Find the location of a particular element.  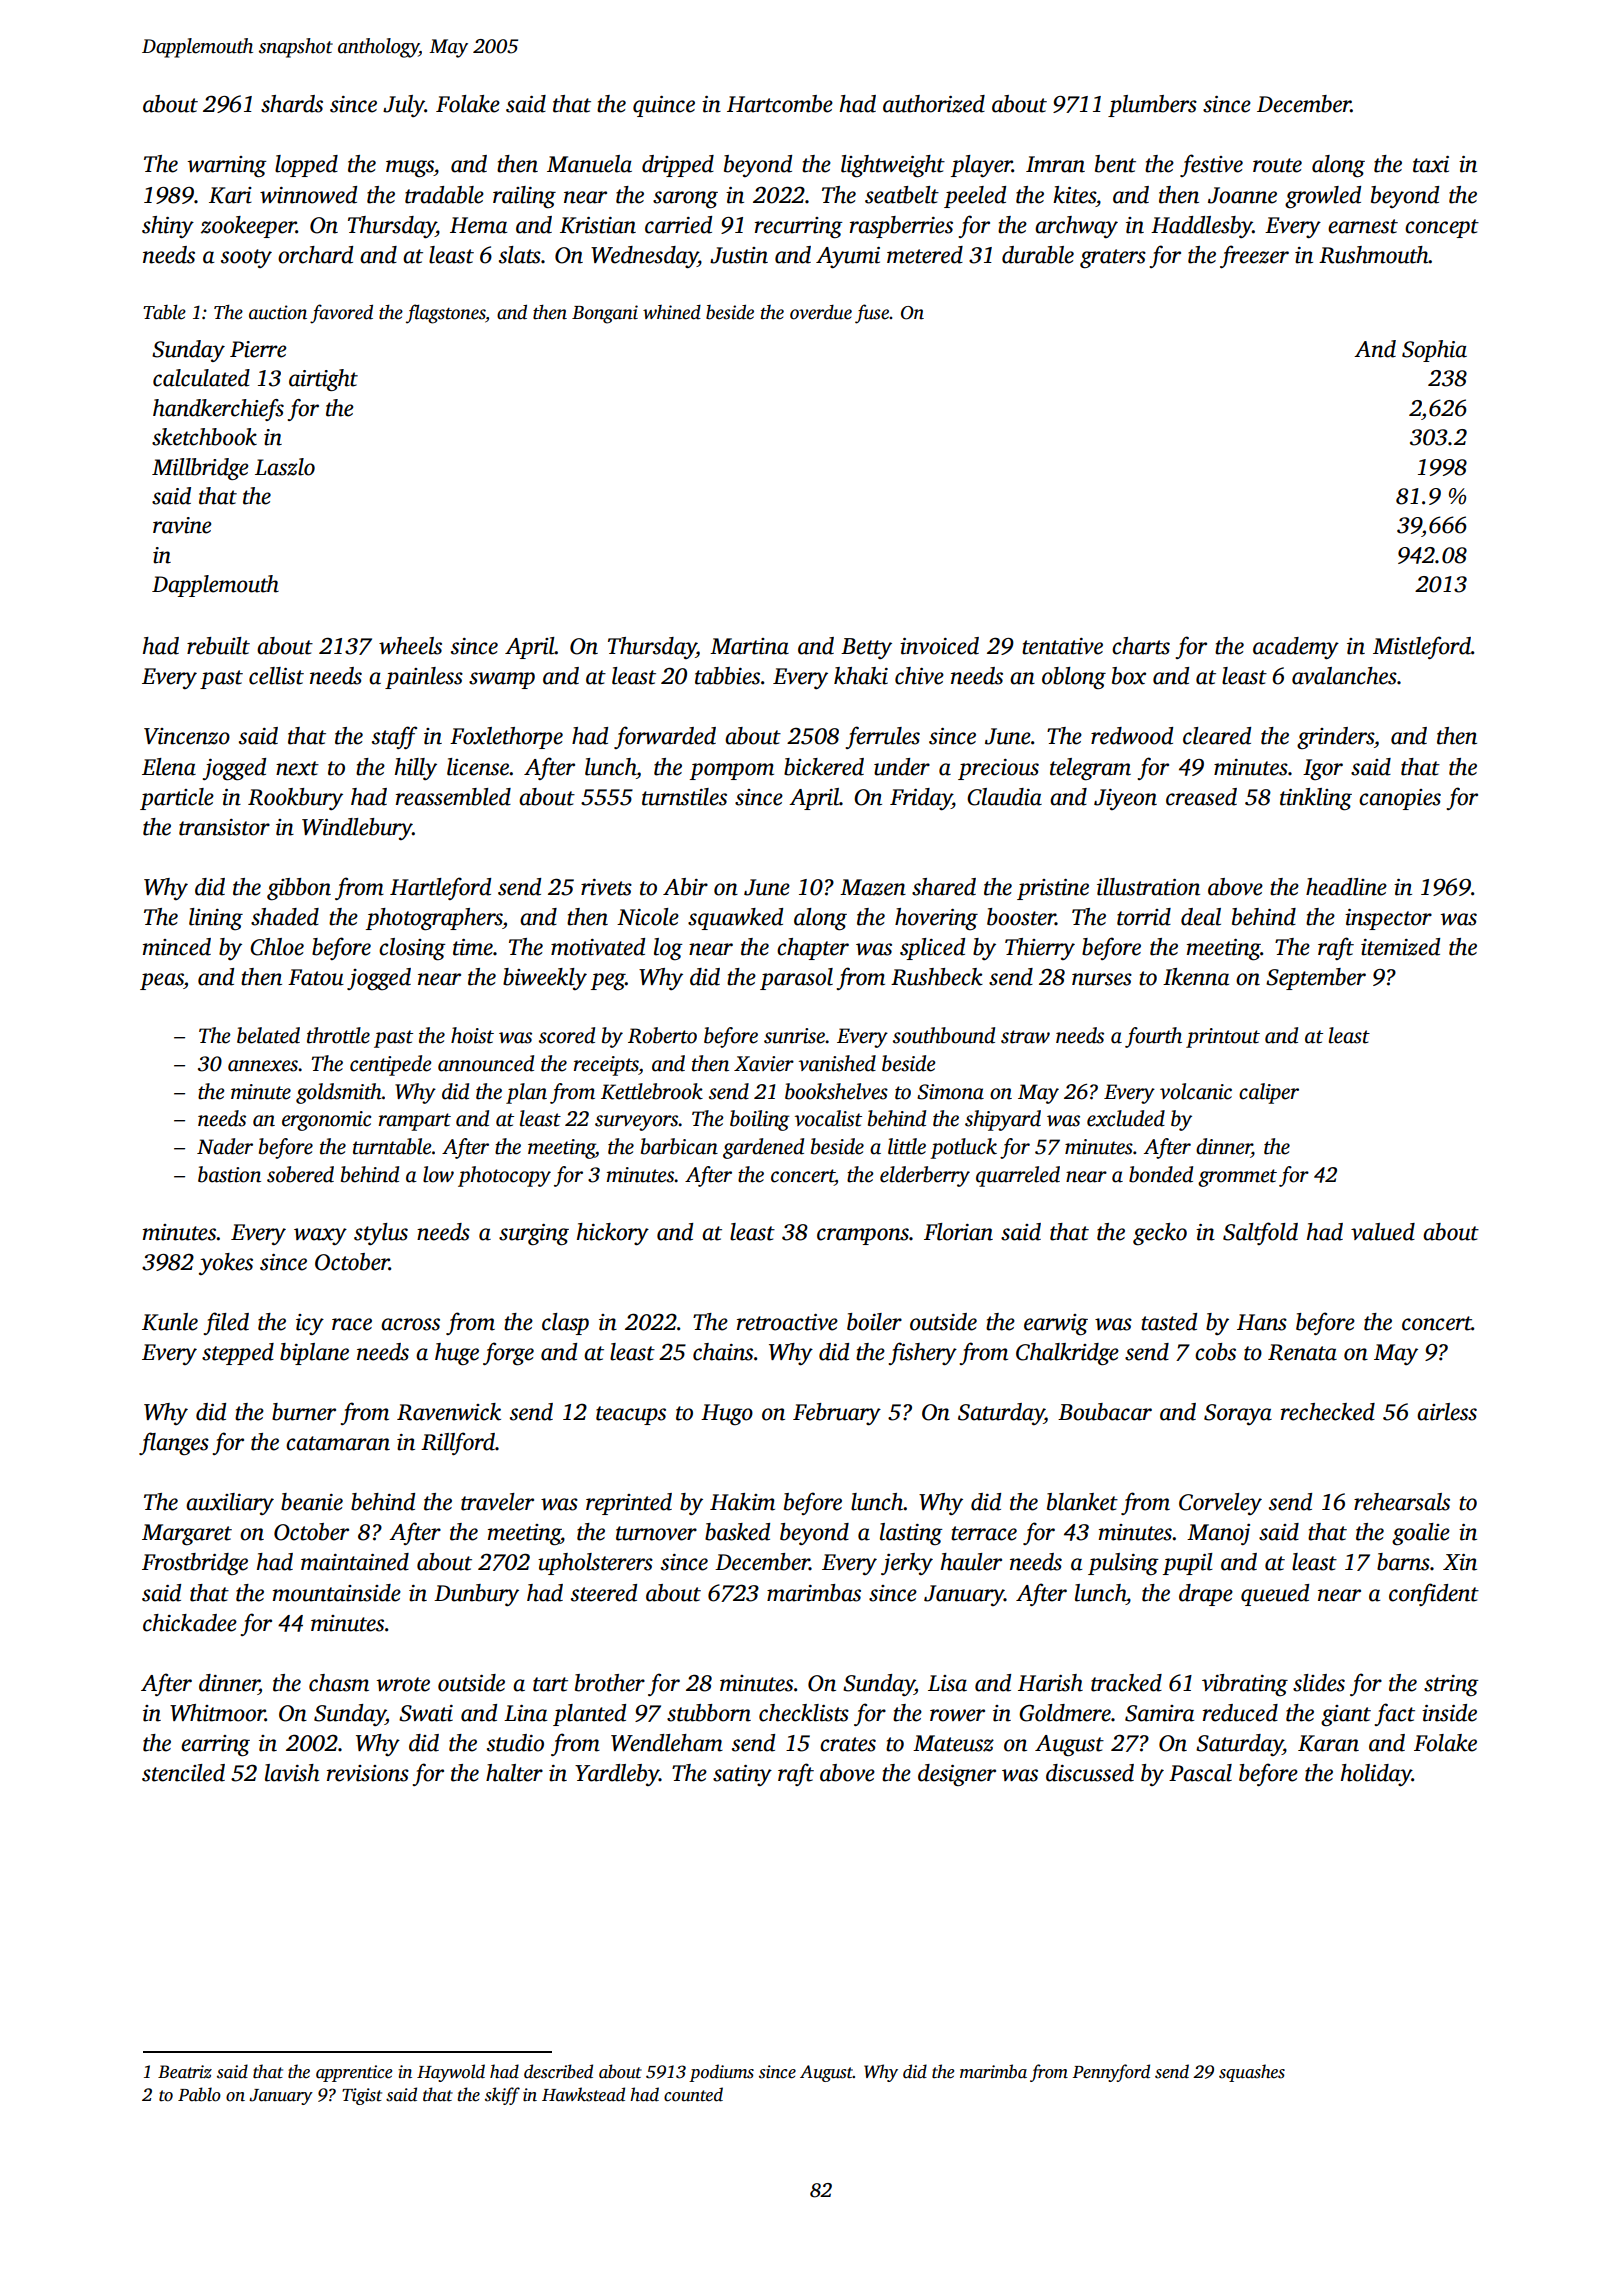

September is located at coordinates (1316, 979).
